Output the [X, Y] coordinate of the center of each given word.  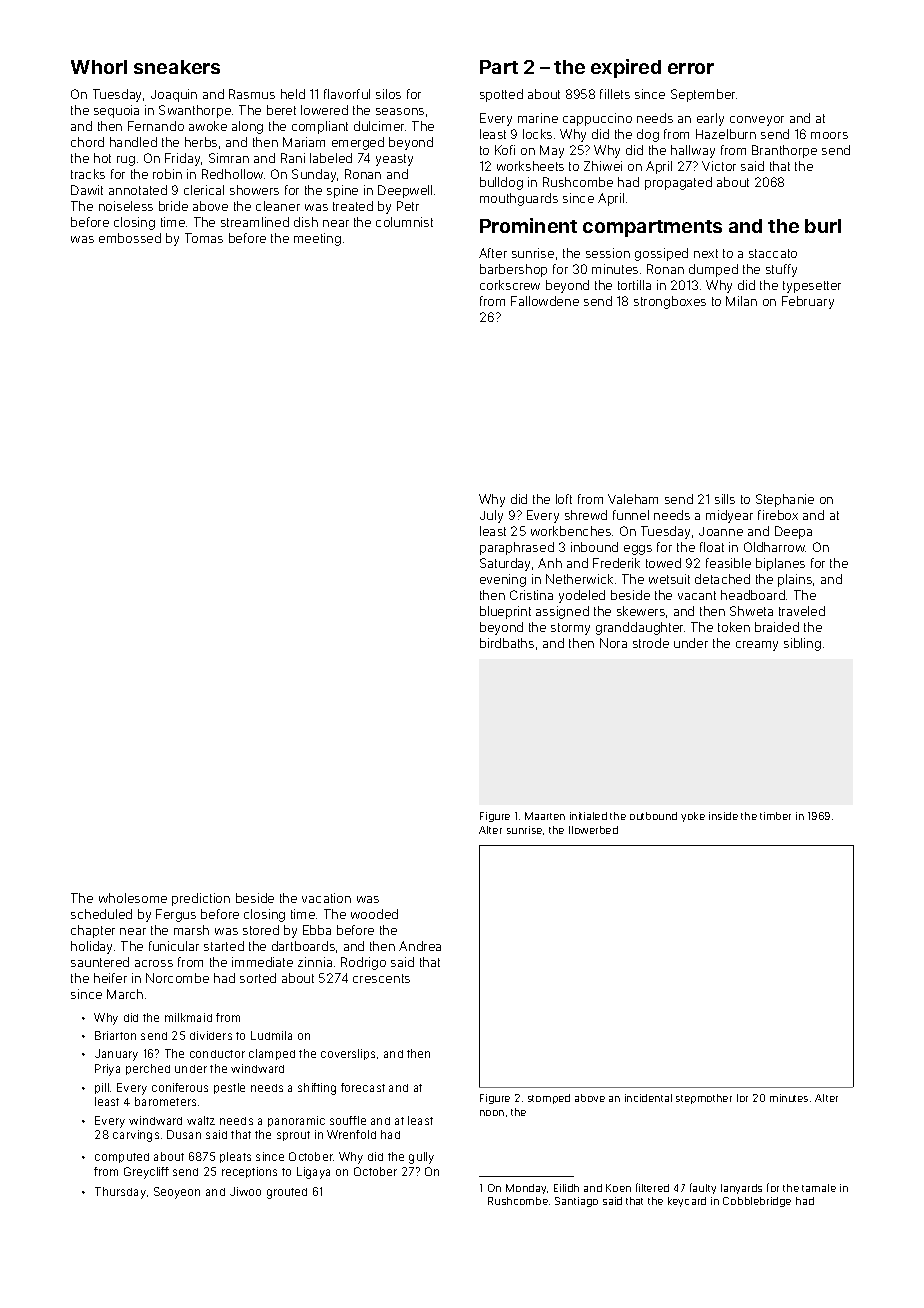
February [808, 302]
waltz [201, 1120]
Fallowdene [545, 301]
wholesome [133, 898]
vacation [326, 898]
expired [626, 68]
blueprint [505, 612]
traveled [802, 611]
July [491, 516]
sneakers [177, 67]
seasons [400, 111]
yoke [693, 817]
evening [503, 580]
